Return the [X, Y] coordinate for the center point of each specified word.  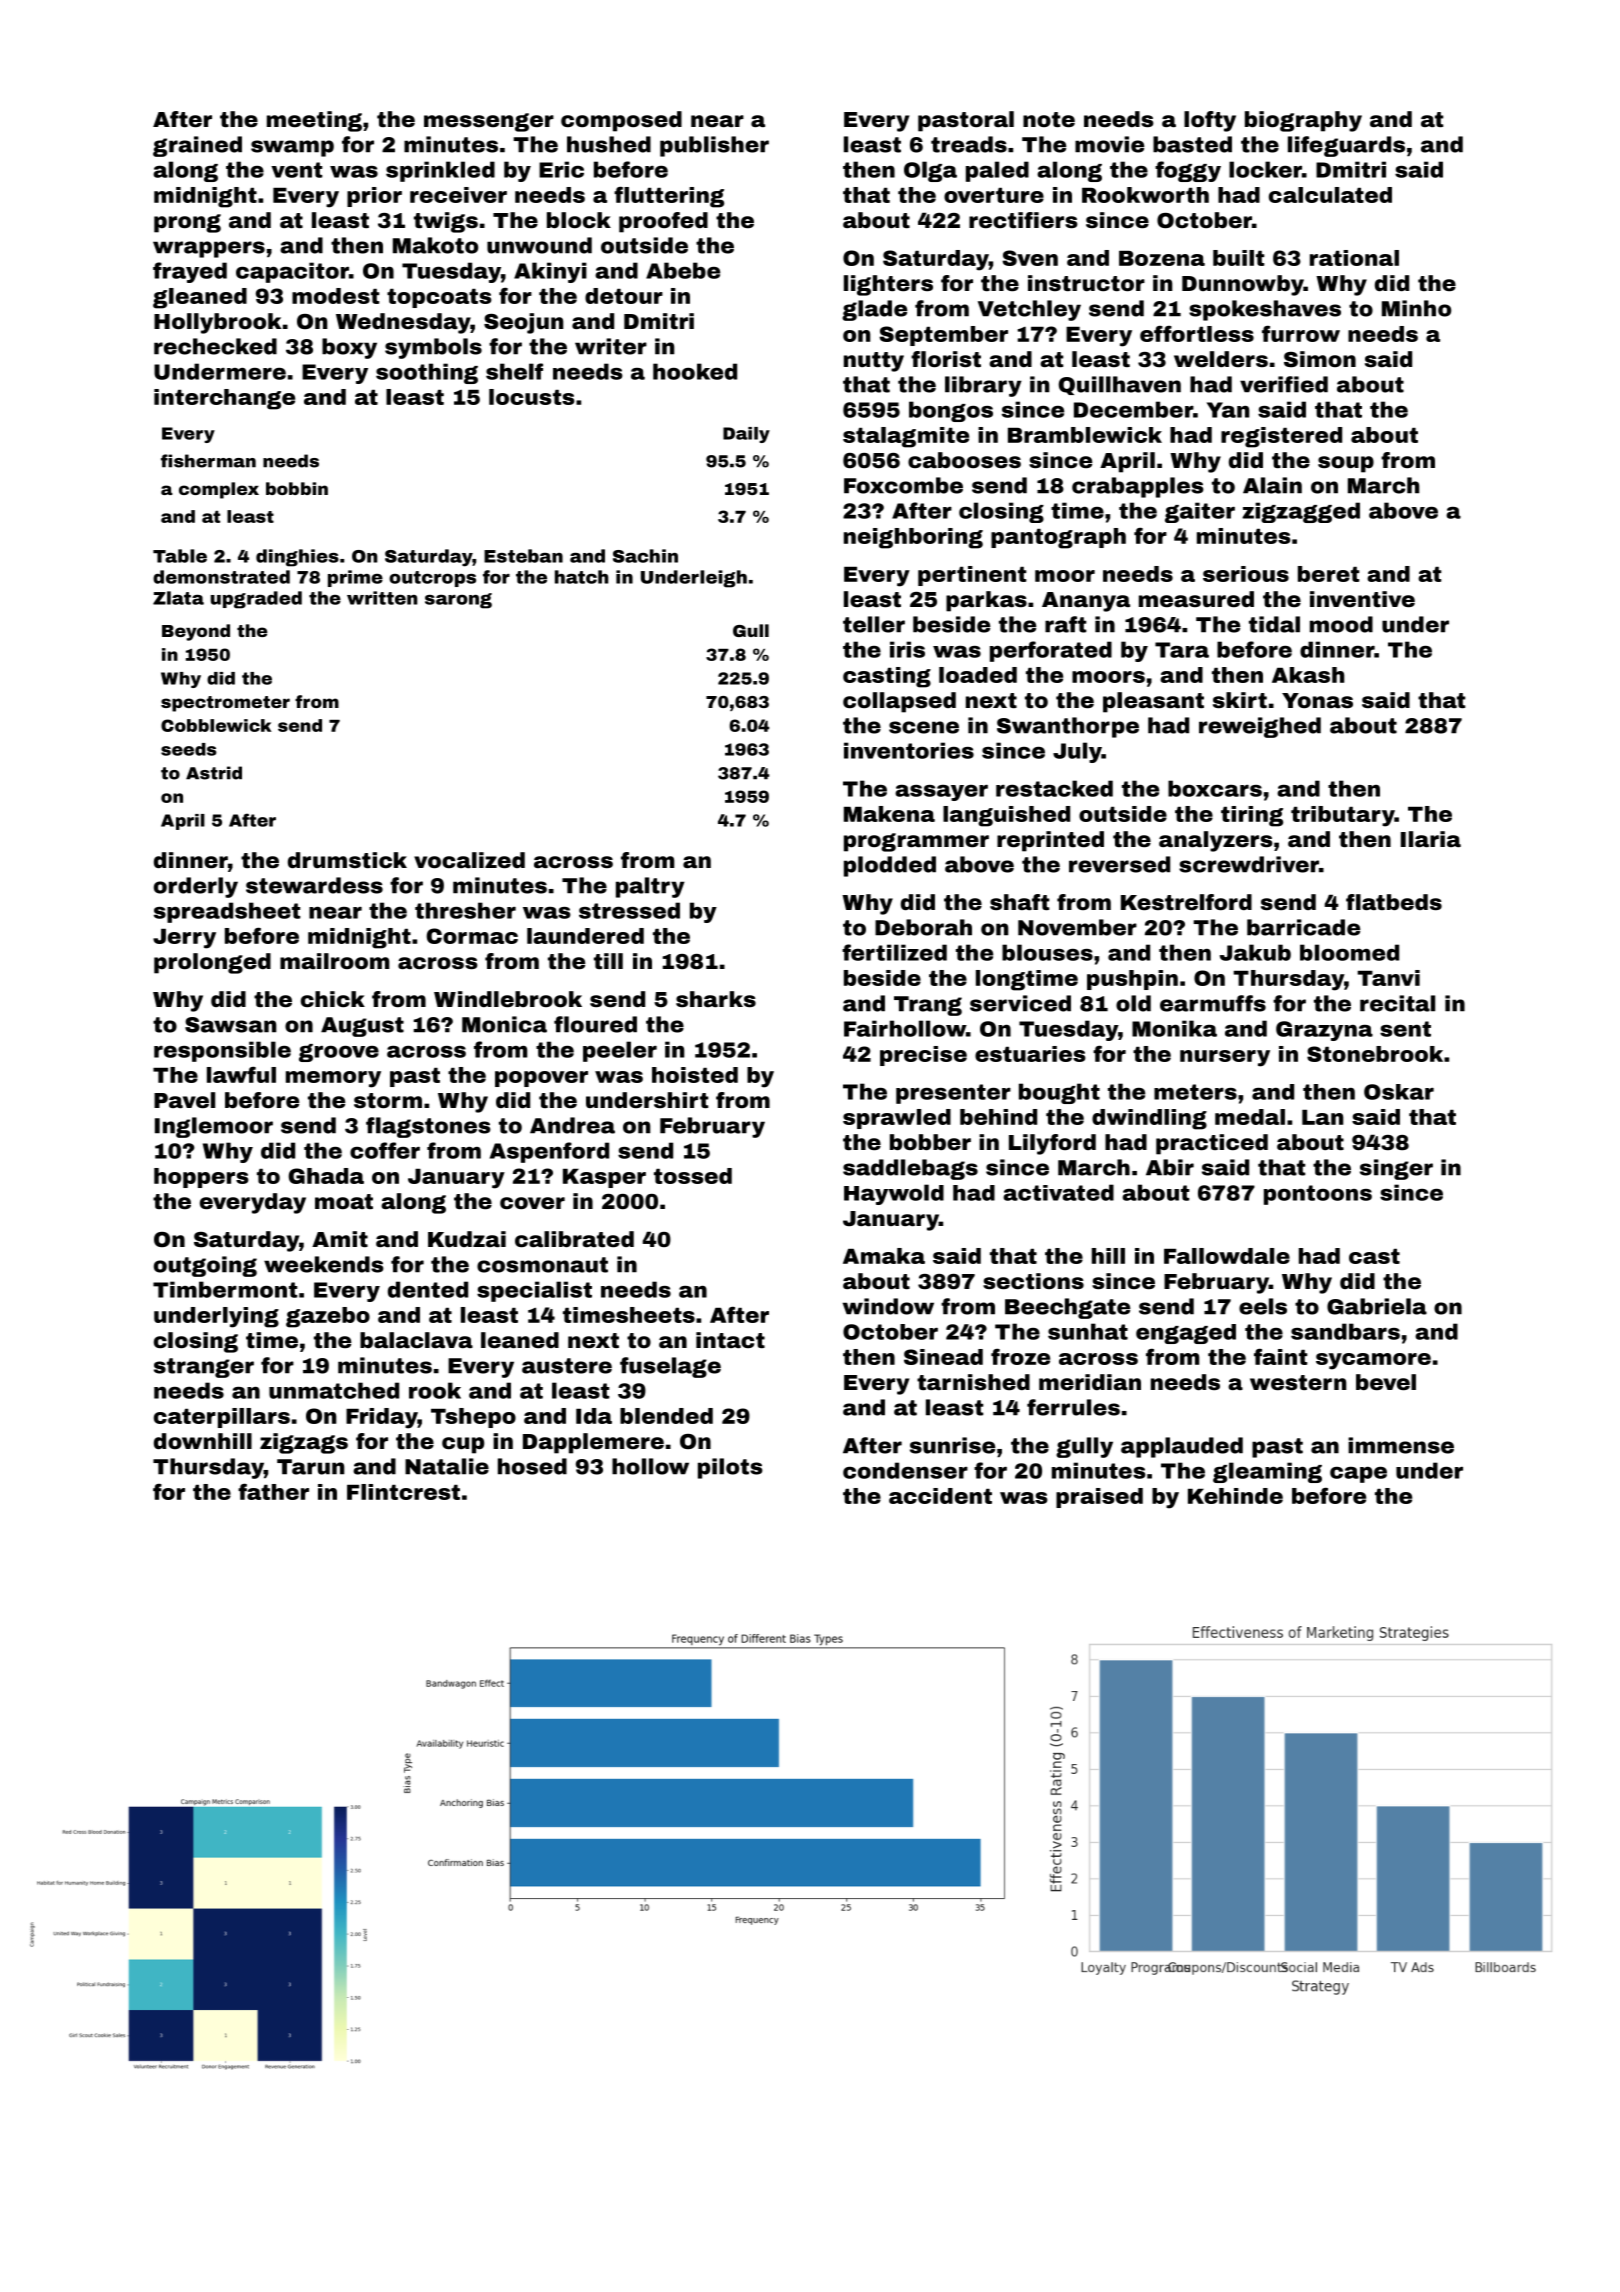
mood [1341, 624]
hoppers [201, 1178]
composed [621, 121]
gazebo [328, 1317]
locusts [532, 397]
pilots [730, 1468]
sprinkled [440, 171]
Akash [1308, 675]
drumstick [347, 860]
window [888, 1306]
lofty [1210, 121]
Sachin [645, 556]
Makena [889, 814]
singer [1396, 1169]
